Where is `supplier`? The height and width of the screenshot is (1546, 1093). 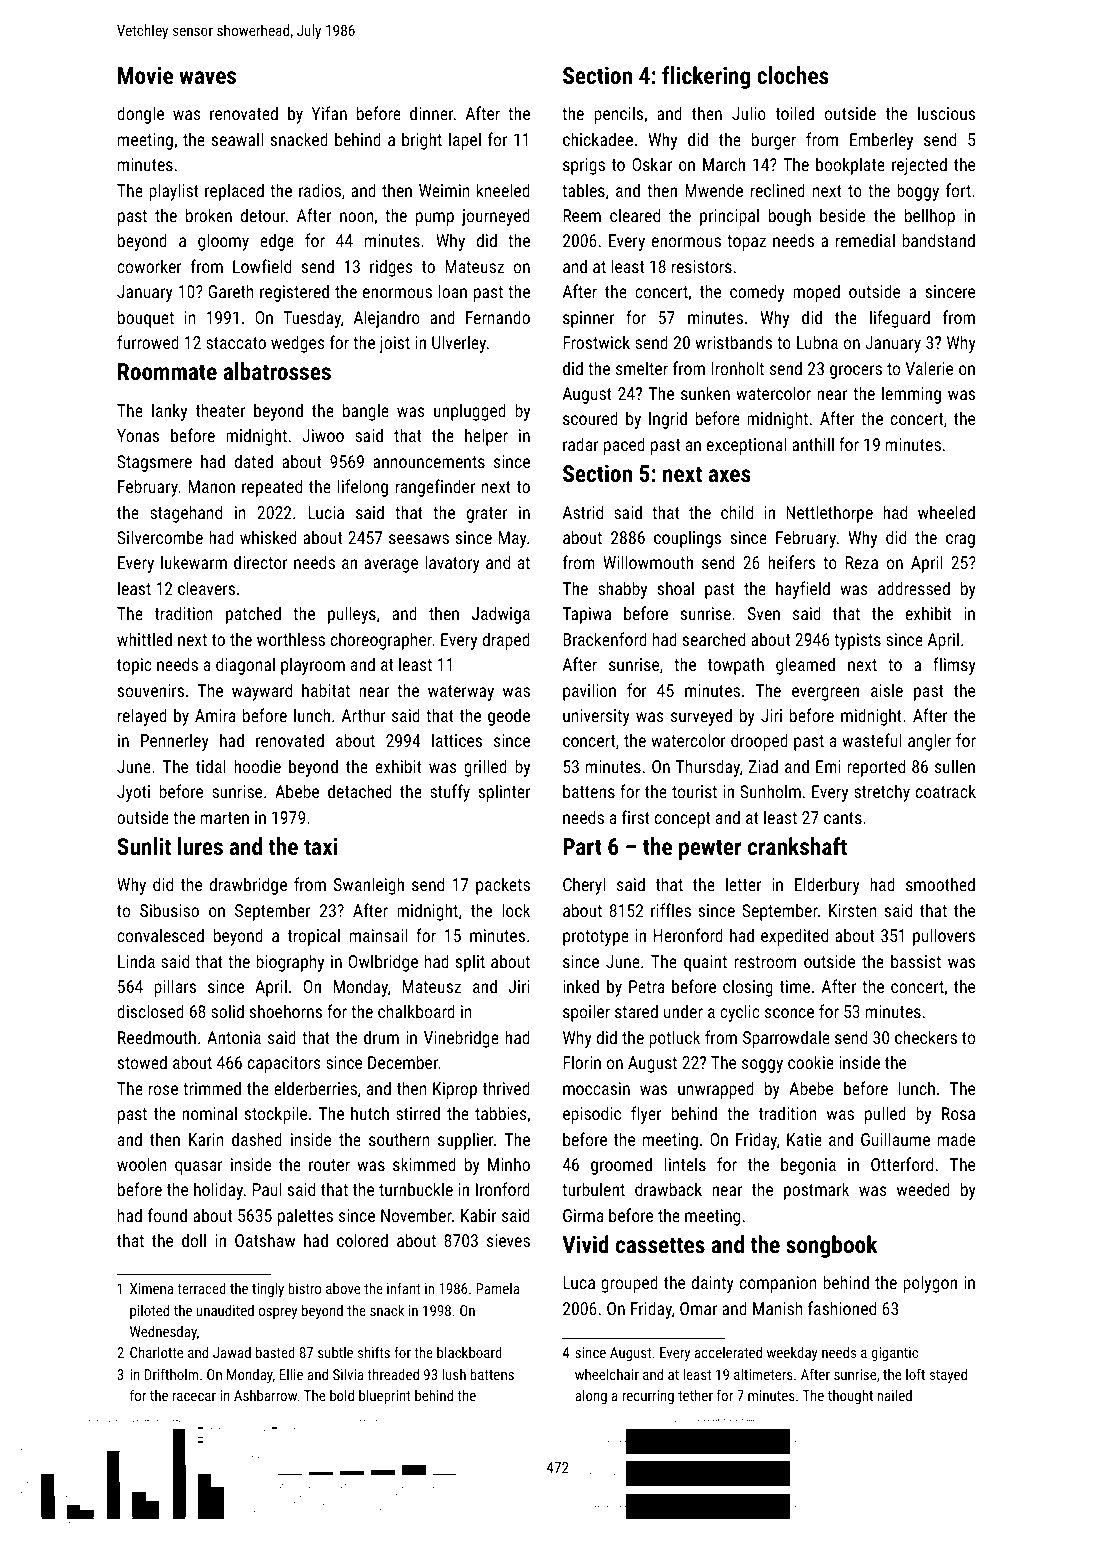
supplier is located at coordinates (466, 1141).
